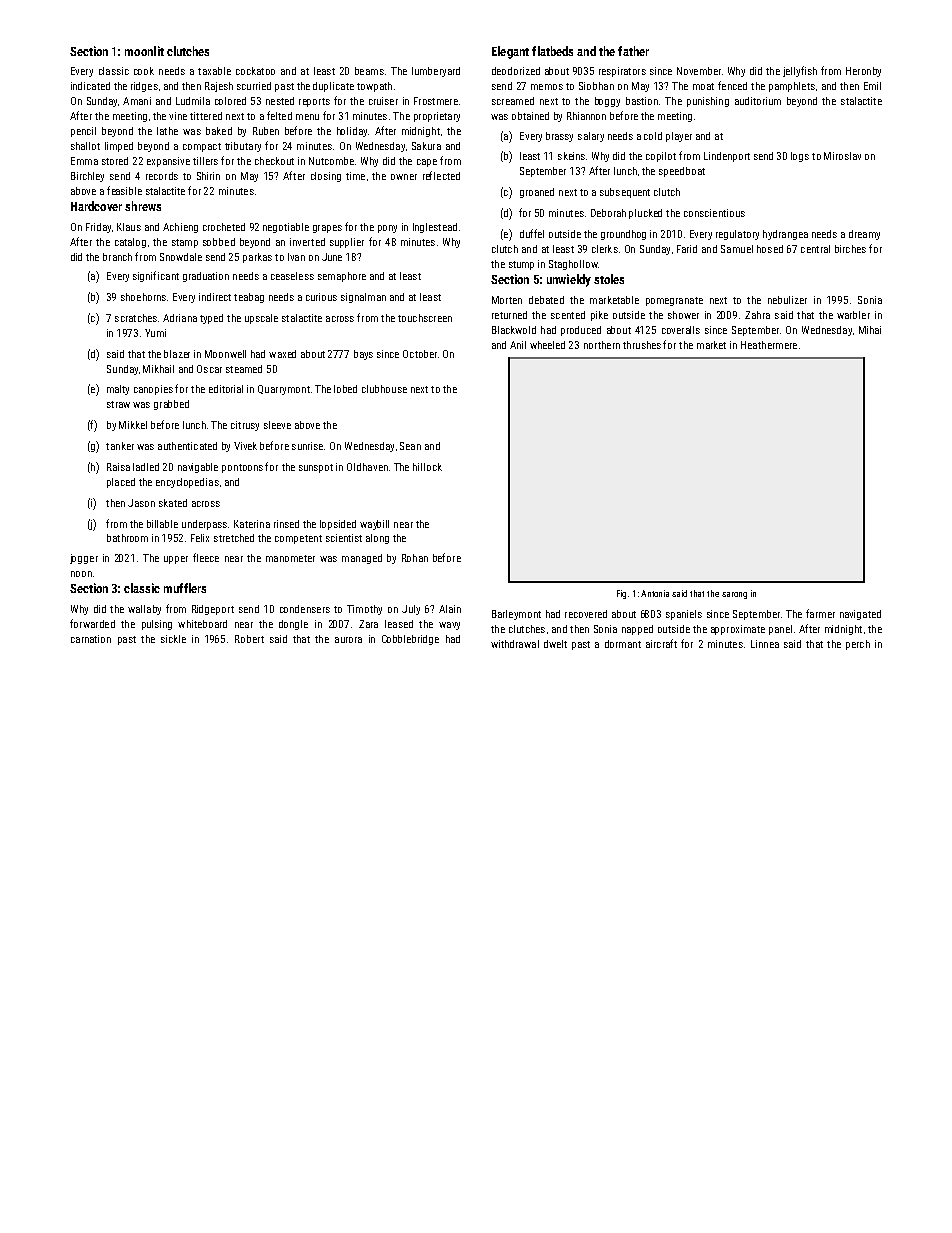  What do you see at coordinates (633, 51) in the screenshot?
I see `father` at bounding box center [633, 51].
